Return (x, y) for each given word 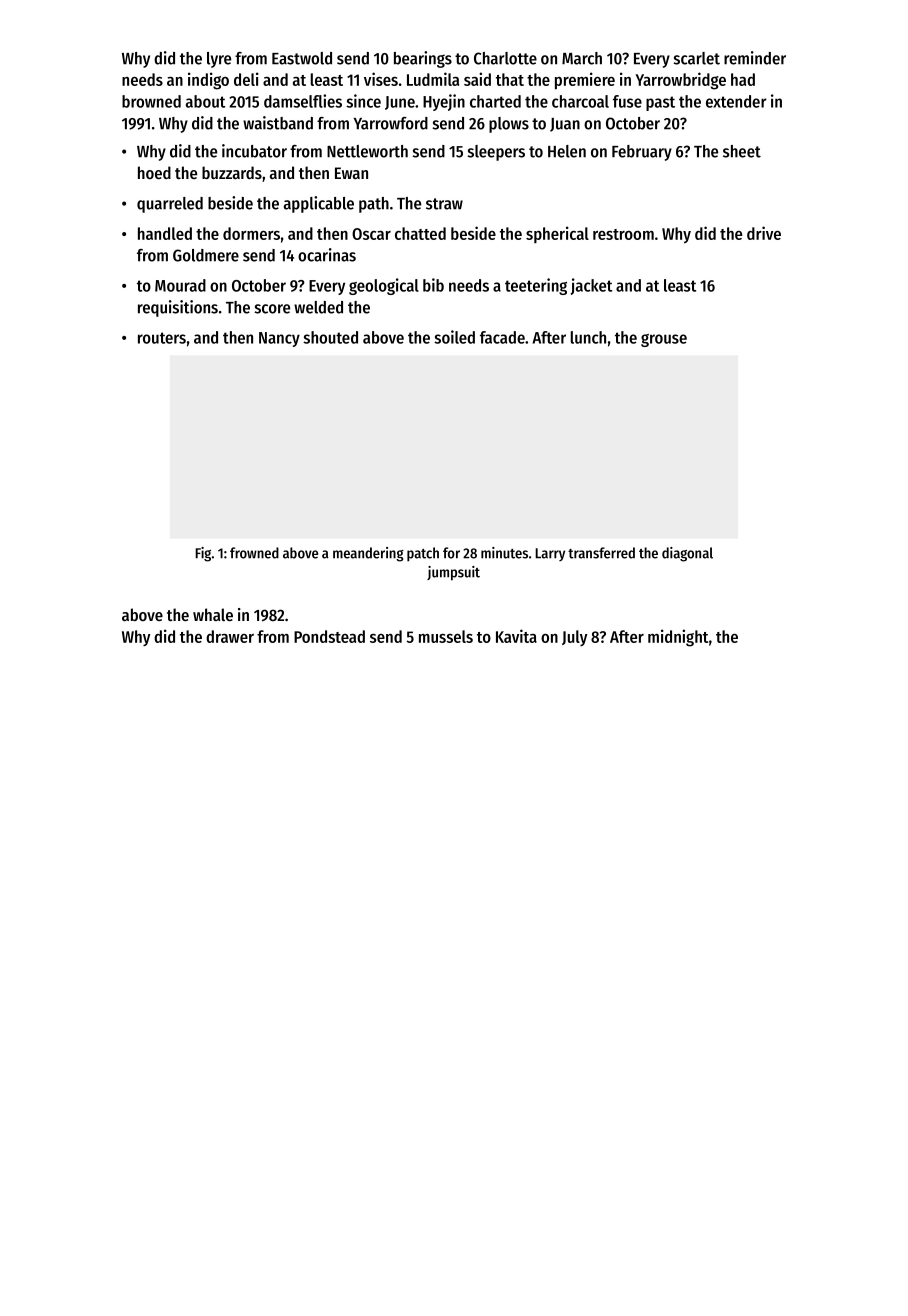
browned (151, 101)
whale (213, 614)
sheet (742, 151)
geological (384, 286)
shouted (330, 337)
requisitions (178, 308)
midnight (678, 638)
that (510, 79)
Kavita (516, 636)
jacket (591, 286)
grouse (664, 340)
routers (162, 338)
